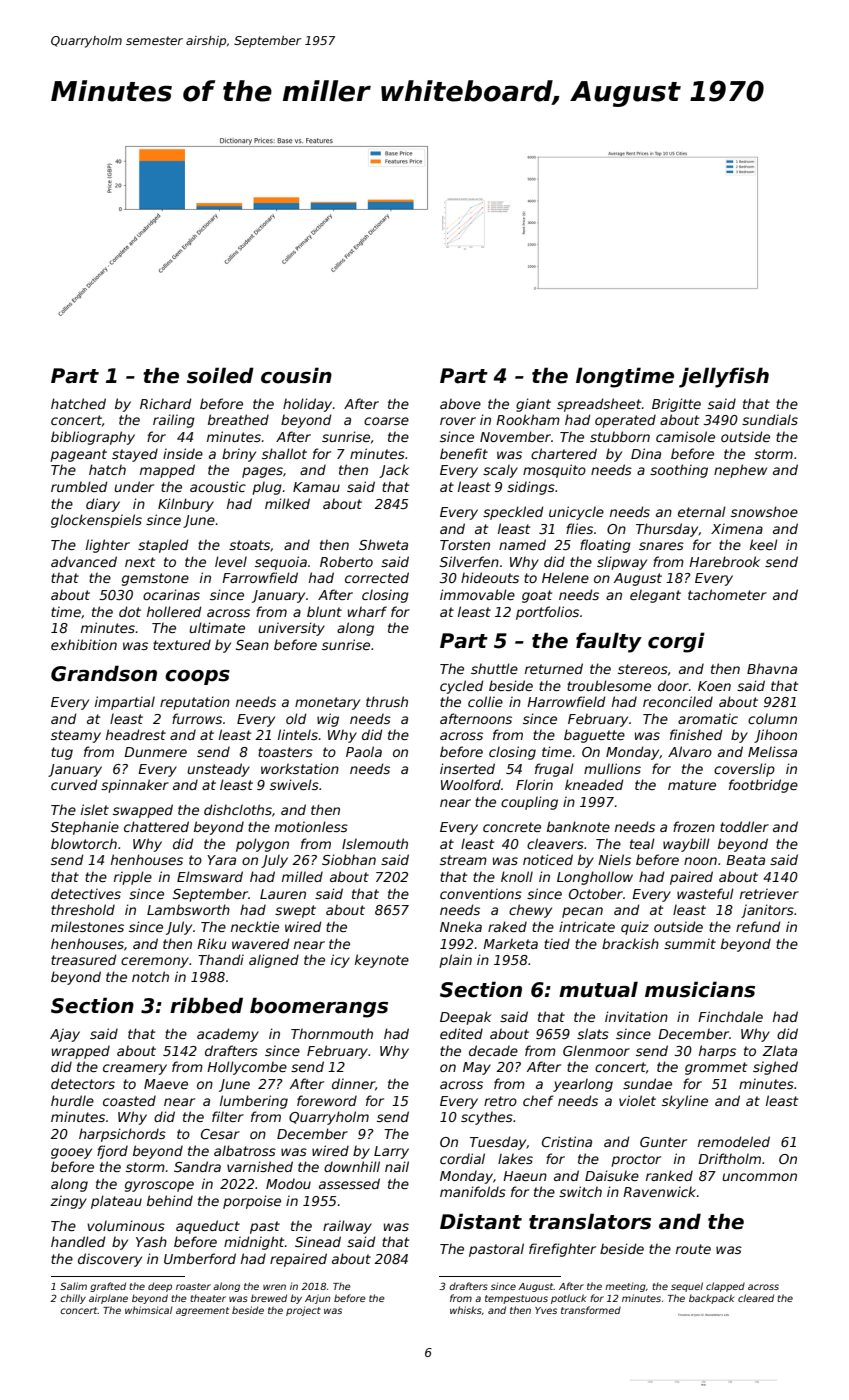 This page has width=849, height=1400. Describe the element at coordinates (188, 909) in the page. I see `Lambsworth` at that location.
